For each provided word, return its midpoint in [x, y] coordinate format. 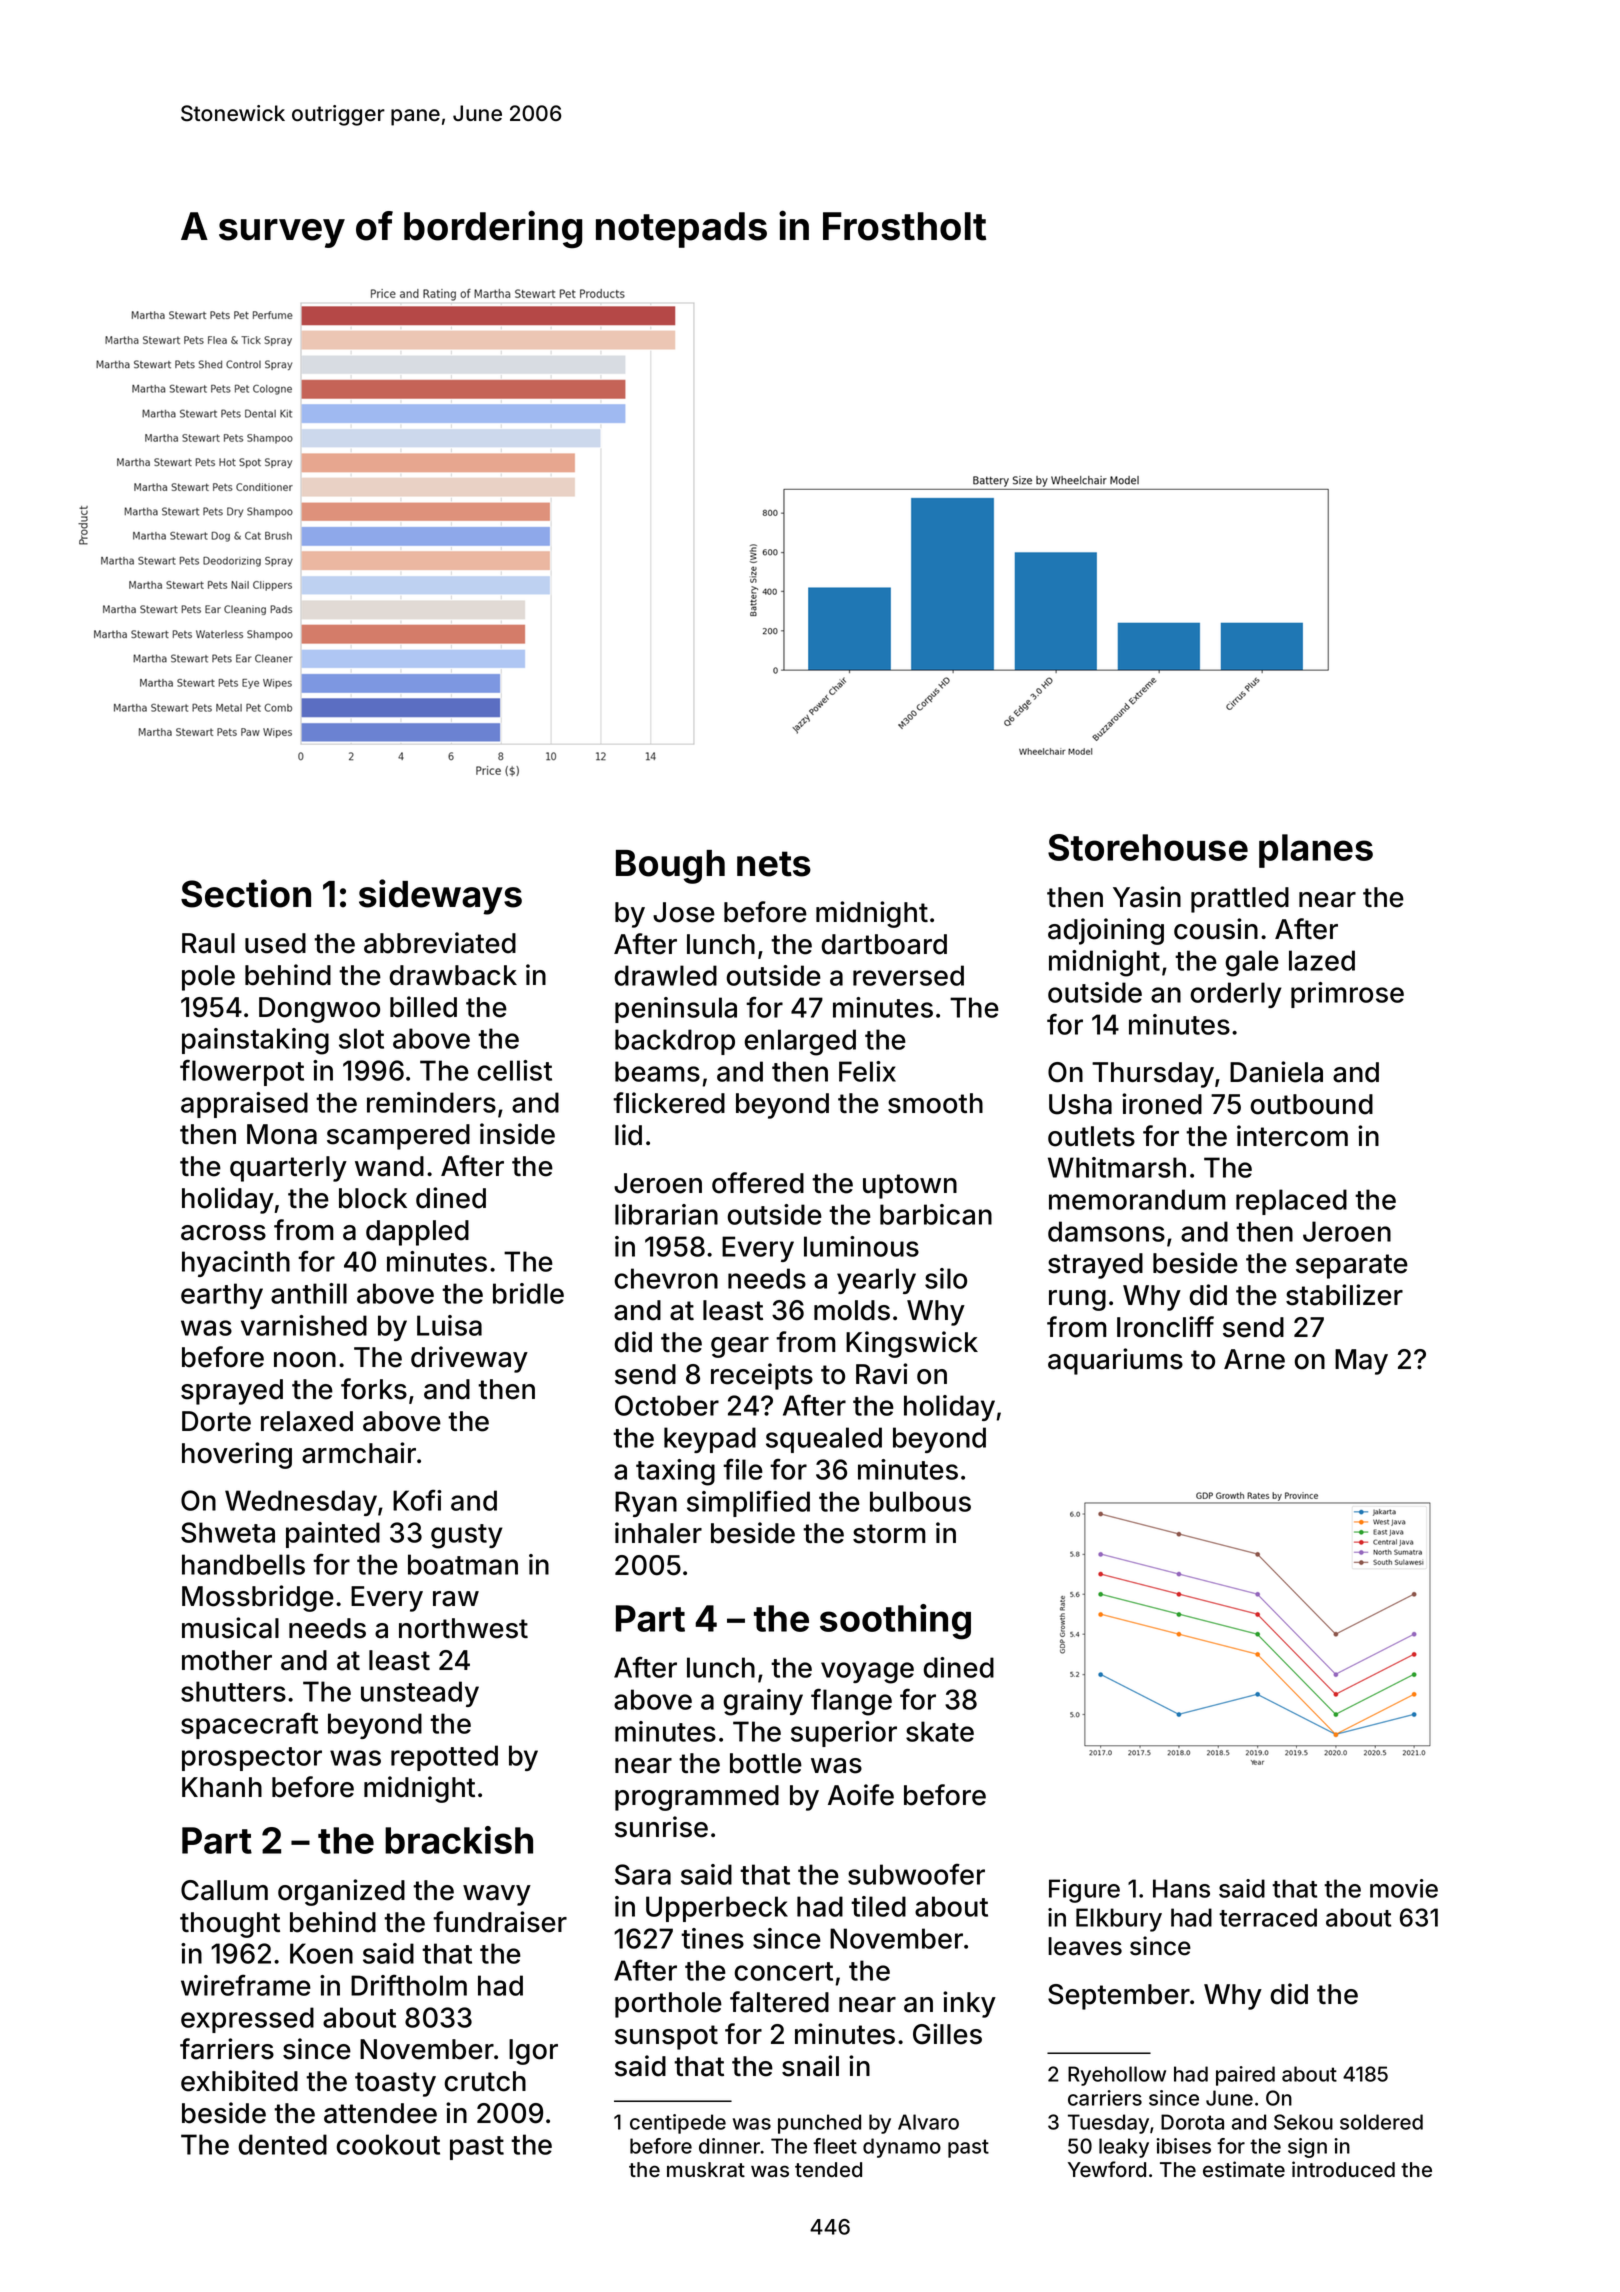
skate [940, 1731]
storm [889, 1534]
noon [305, 1360]
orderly [1236, 995]
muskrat [706, 2169]
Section [246, 893]
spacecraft [249, 1725]
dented [282, 2144]
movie [1404, 1888]
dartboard [884, 944]
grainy [763, 1702]
